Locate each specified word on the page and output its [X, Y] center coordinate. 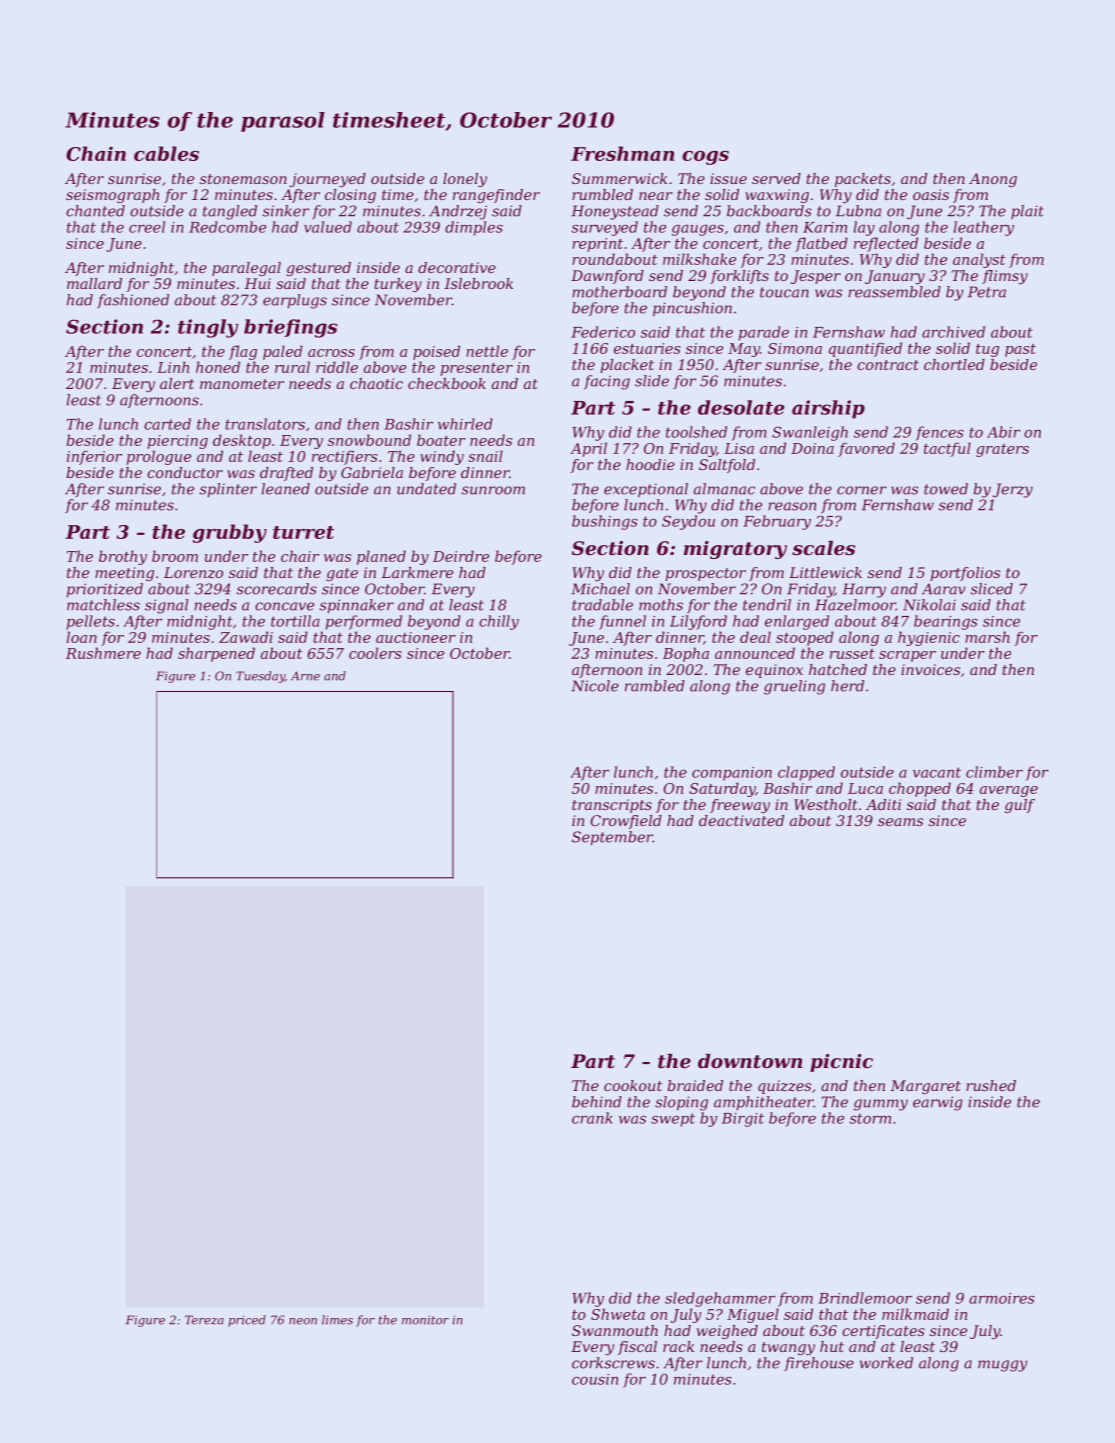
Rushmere [103, 653]
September [612, 838]
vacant [937, 772]
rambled [655, 686]
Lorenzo [193, 573]
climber [994, 772]
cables [166, 153]
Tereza [204, 1320]
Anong [993, 180]
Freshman [622, 153]
